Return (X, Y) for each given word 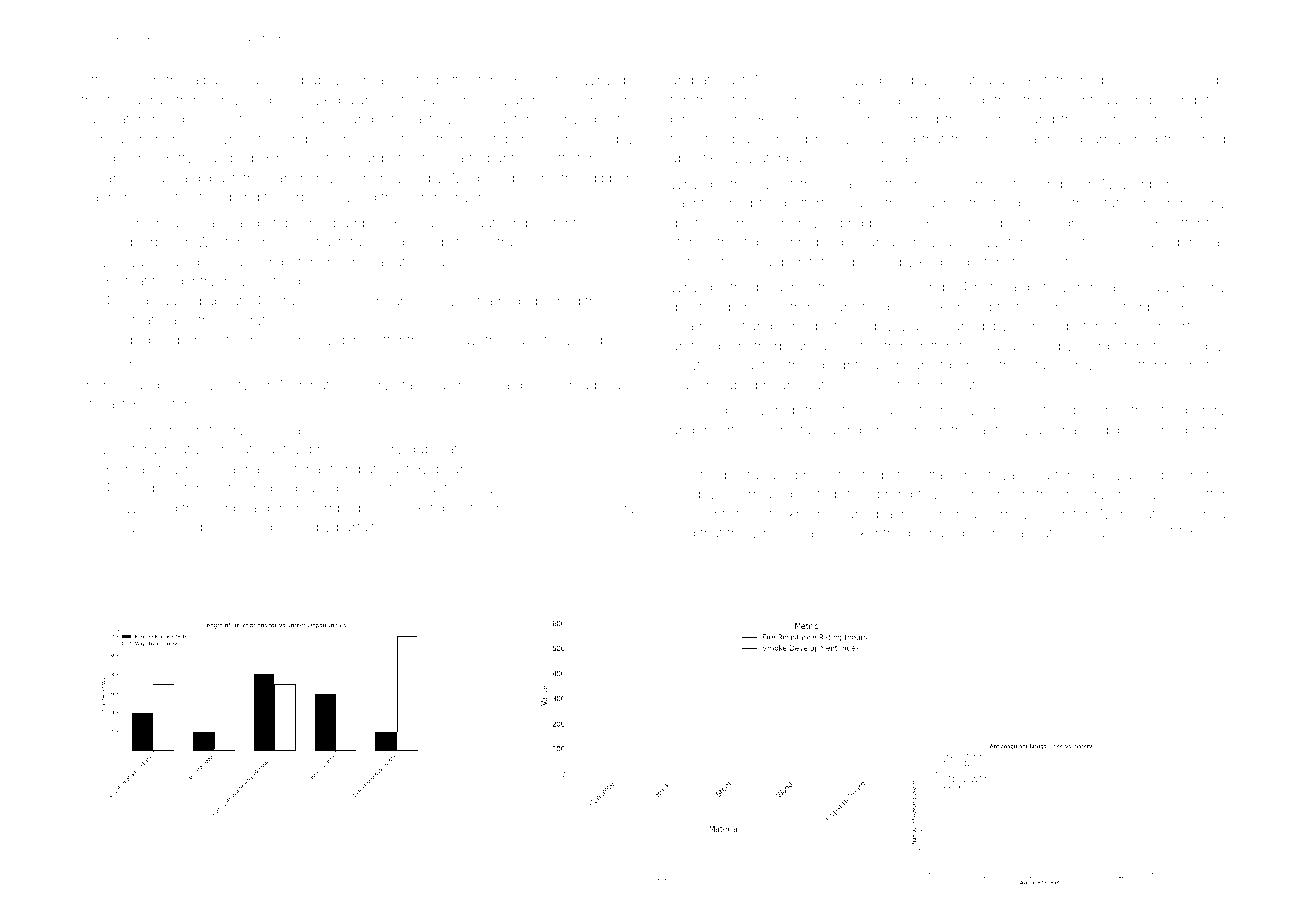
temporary (1193, 412)
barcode (754, 307)
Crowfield (241, 99)
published (549, 302)
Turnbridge (343, 509)
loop (719, 411)
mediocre (280, 340)
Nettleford (570, 157)
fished (1158, 118)
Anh (1049, 306)
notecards (1006, 287)
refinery (221, 431)
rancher (296, 179)
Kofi (1039, 79)
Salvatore (397, 261)
